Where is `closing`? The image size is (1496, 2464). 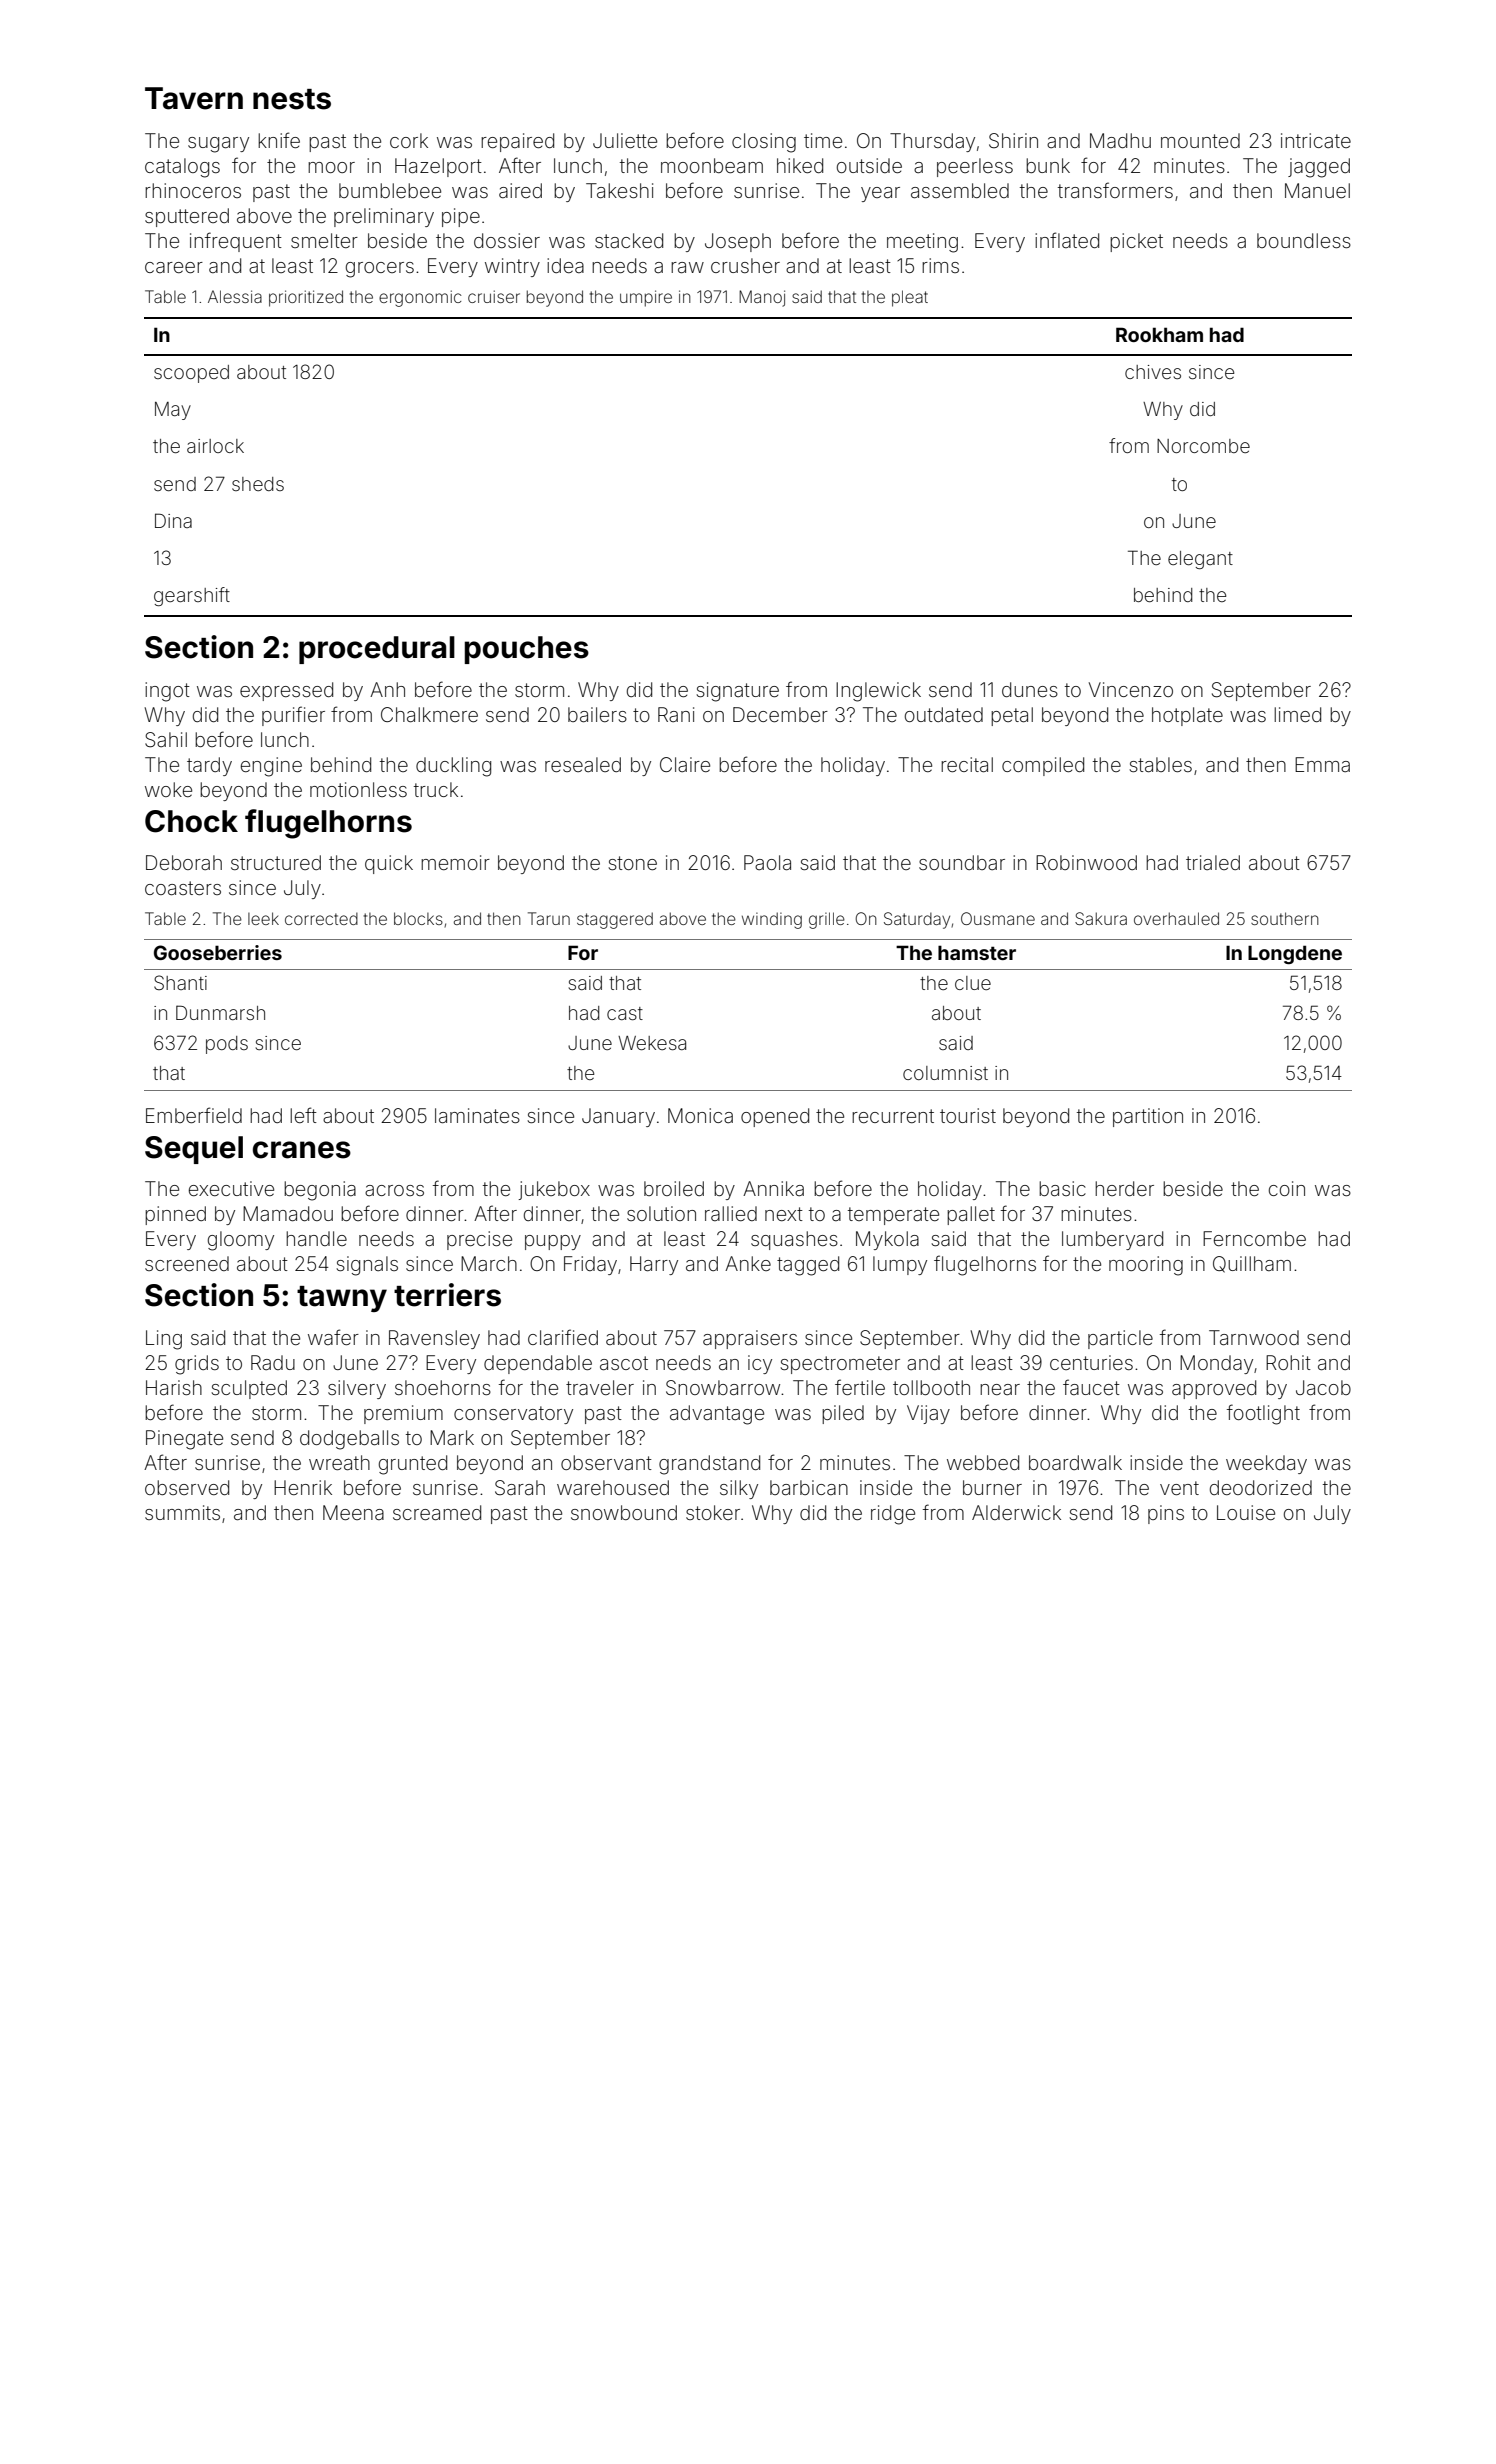
closing is located at coordinates (764, 143).
